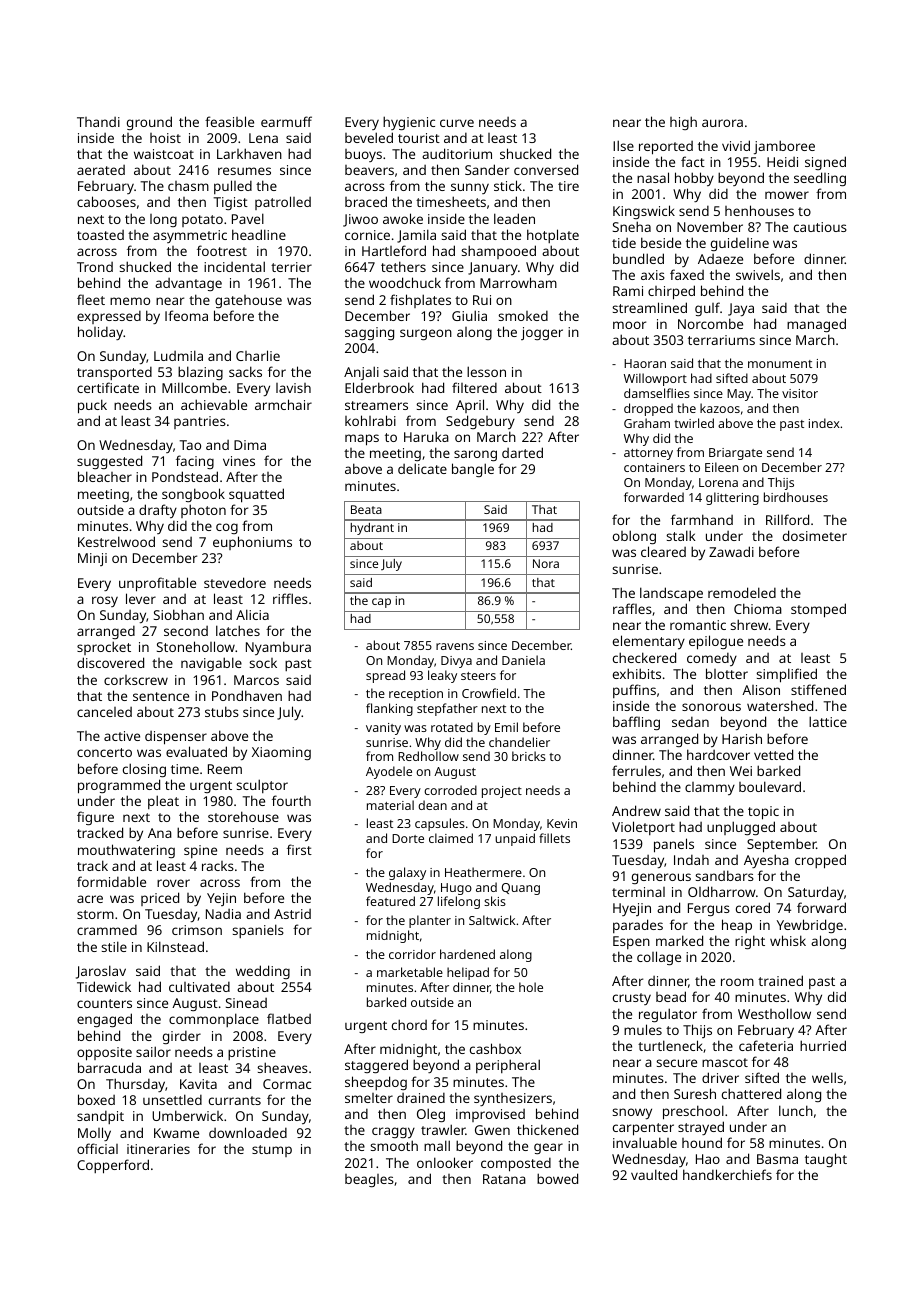 The width and height of the page is (924, 1308). I want to click on handkerchiefs, so click(727, 1174).
